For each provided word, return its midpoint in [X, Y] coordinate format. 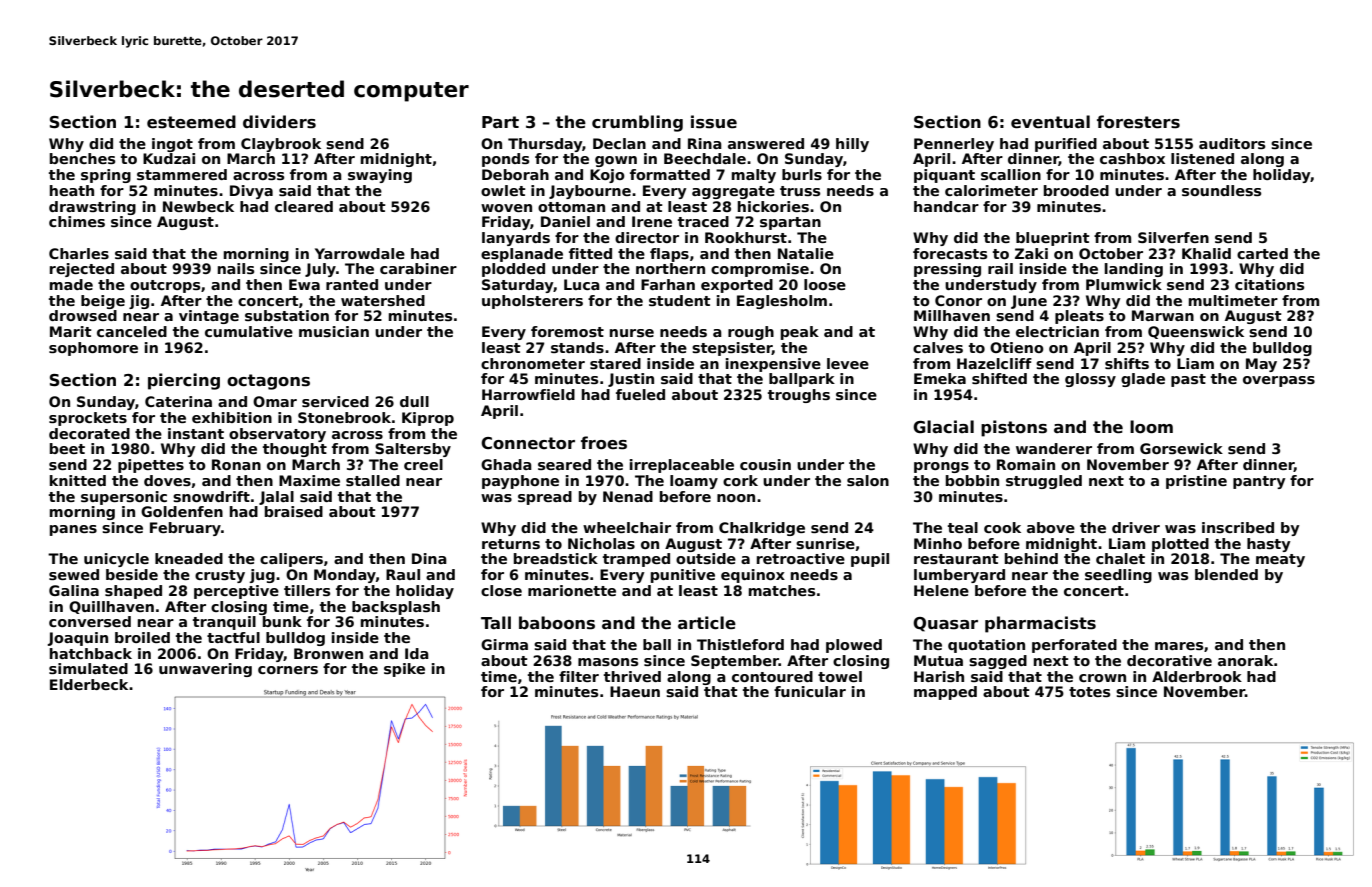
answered [766, 143]
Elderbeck [89, 684]
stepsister [732, 349]
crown [1102, 678]
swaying [380, 176]
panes [73, 530]
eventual [1050, 122]
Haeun [635, 691]
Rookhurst [746, 237]
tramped [636, 560]
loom [1151, 427]
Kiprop [428, 419]
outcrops [165, 286]
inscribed [1238, 527]
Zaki [1031, 253]
